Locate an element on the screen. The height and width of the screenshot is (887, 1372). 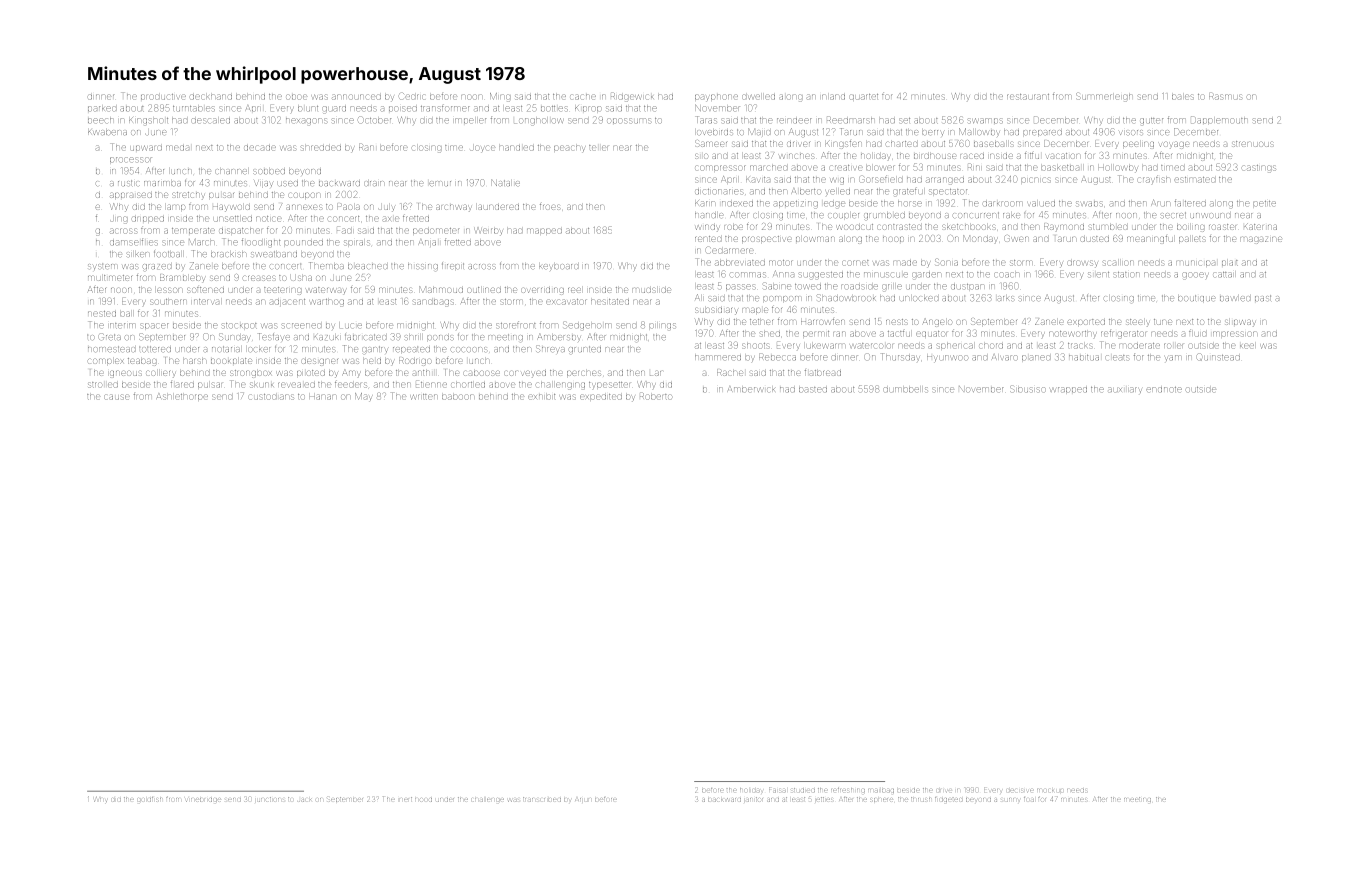
notice is located at coordinates (269, 219).
